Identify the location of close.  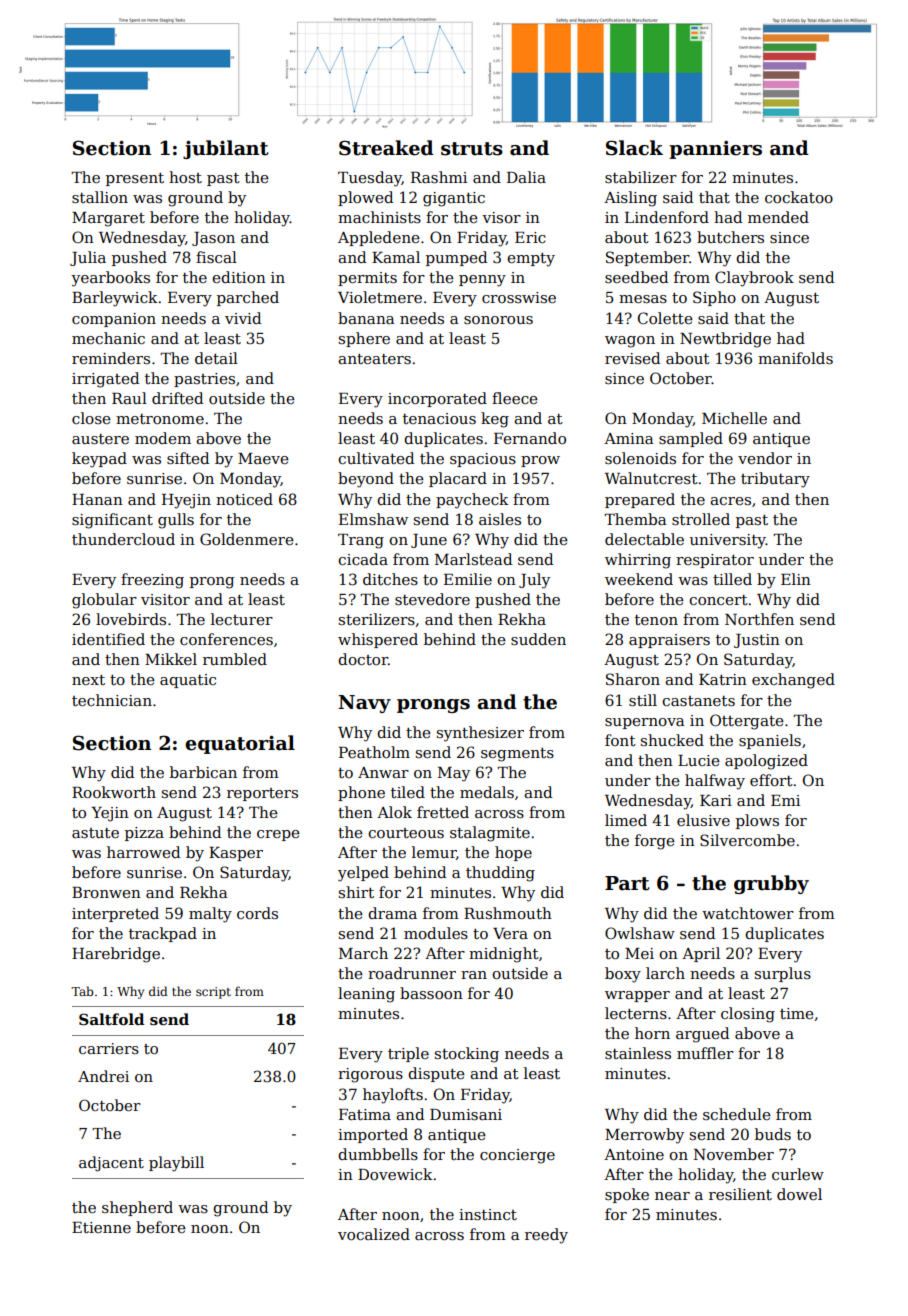
(91, 418).
